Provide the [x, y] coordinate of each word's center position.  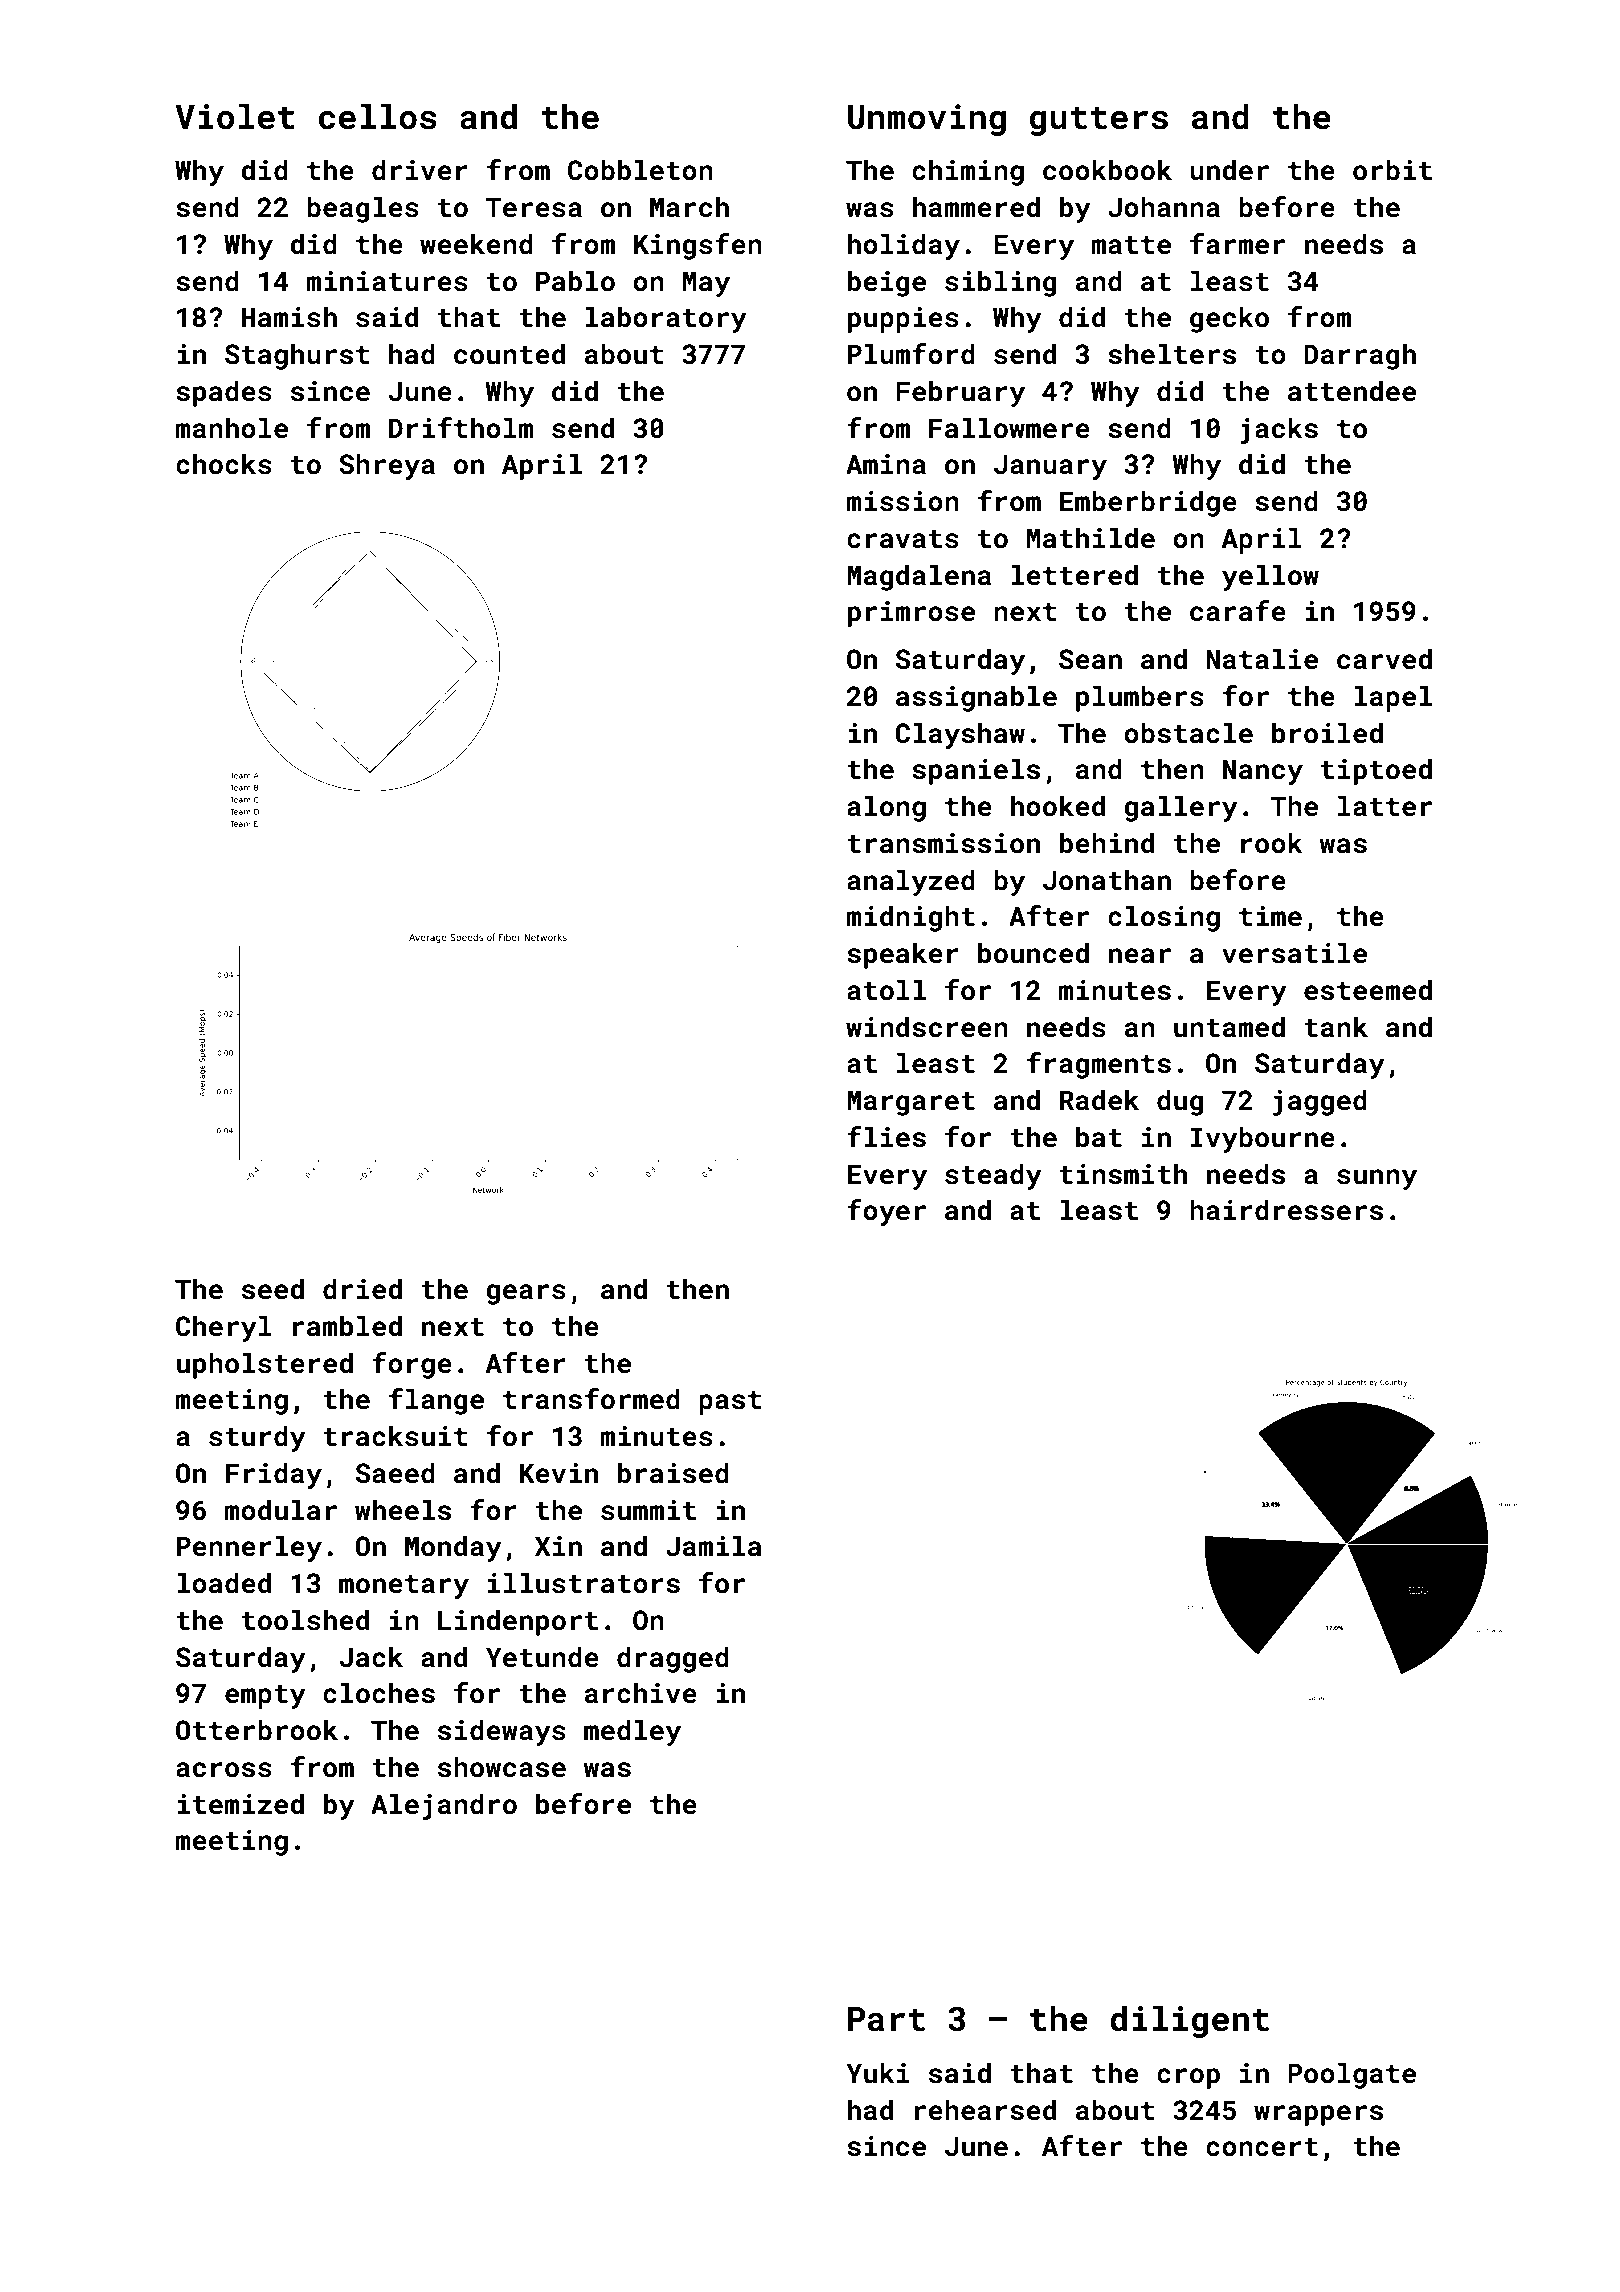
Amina [886, 464]
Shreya [387, 466]
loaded [224, 1583]
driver [420, 170]
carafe [1238, 611]
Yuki [878, 2073]
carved [1384, 659]
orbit [1392, 170]
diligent [1190, 2021]
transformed [591, 1399]
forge [412, 1365]
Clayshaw [960, 735]
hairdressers [1286, 1210]
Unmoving [927, 120]
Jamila [714, 1546]
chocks [224, 464]
